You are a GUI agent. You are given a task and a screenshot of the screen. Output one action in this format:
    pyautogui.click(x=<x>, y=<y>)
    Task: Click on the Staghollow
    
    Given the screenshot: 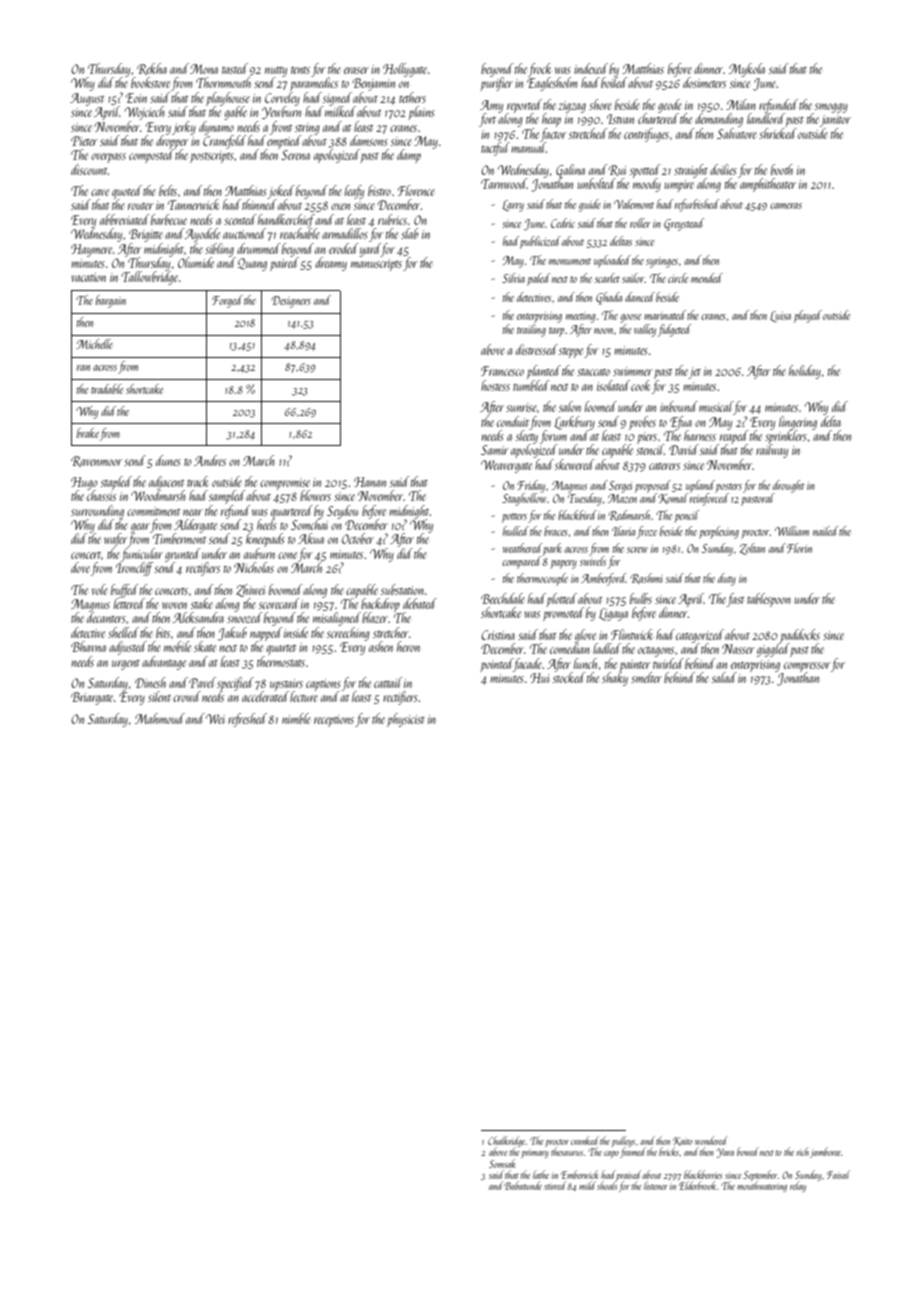 What is the action you would take?
    pyautogui.click(x=524, y=499)
